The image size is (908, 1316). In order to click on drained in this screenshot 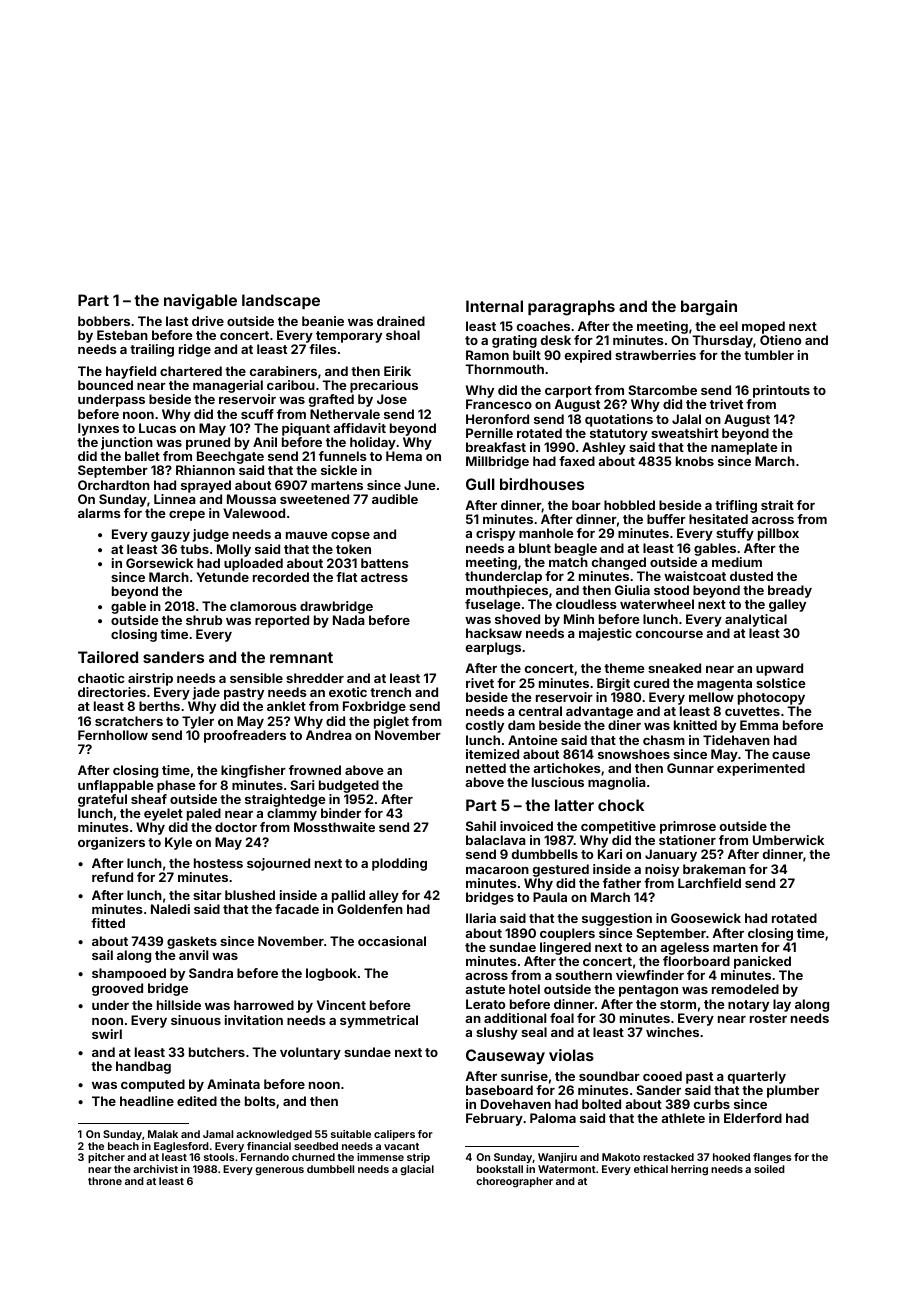, I will do `click(401, 321)`.
